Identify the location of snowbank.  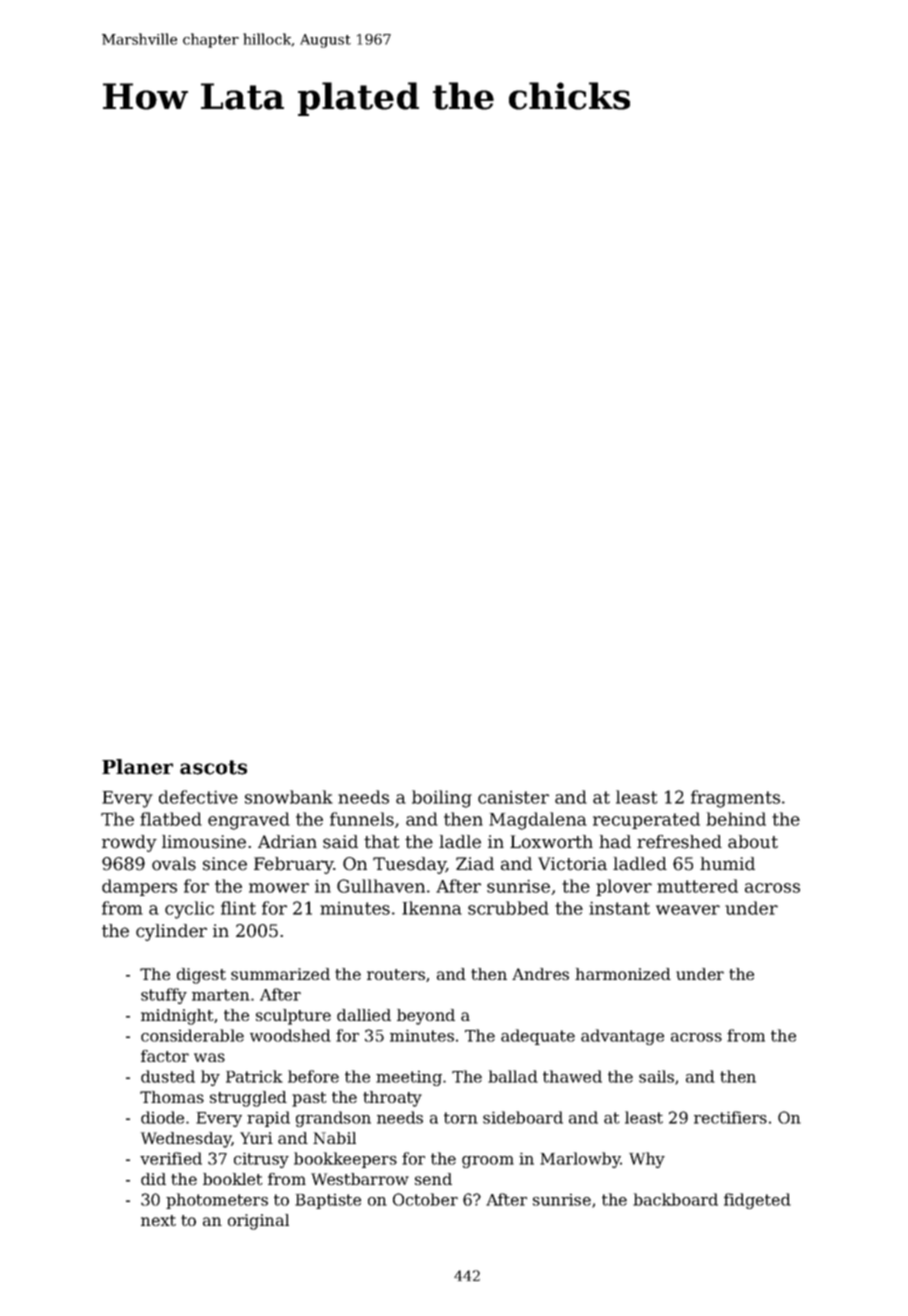
(289, 797).
